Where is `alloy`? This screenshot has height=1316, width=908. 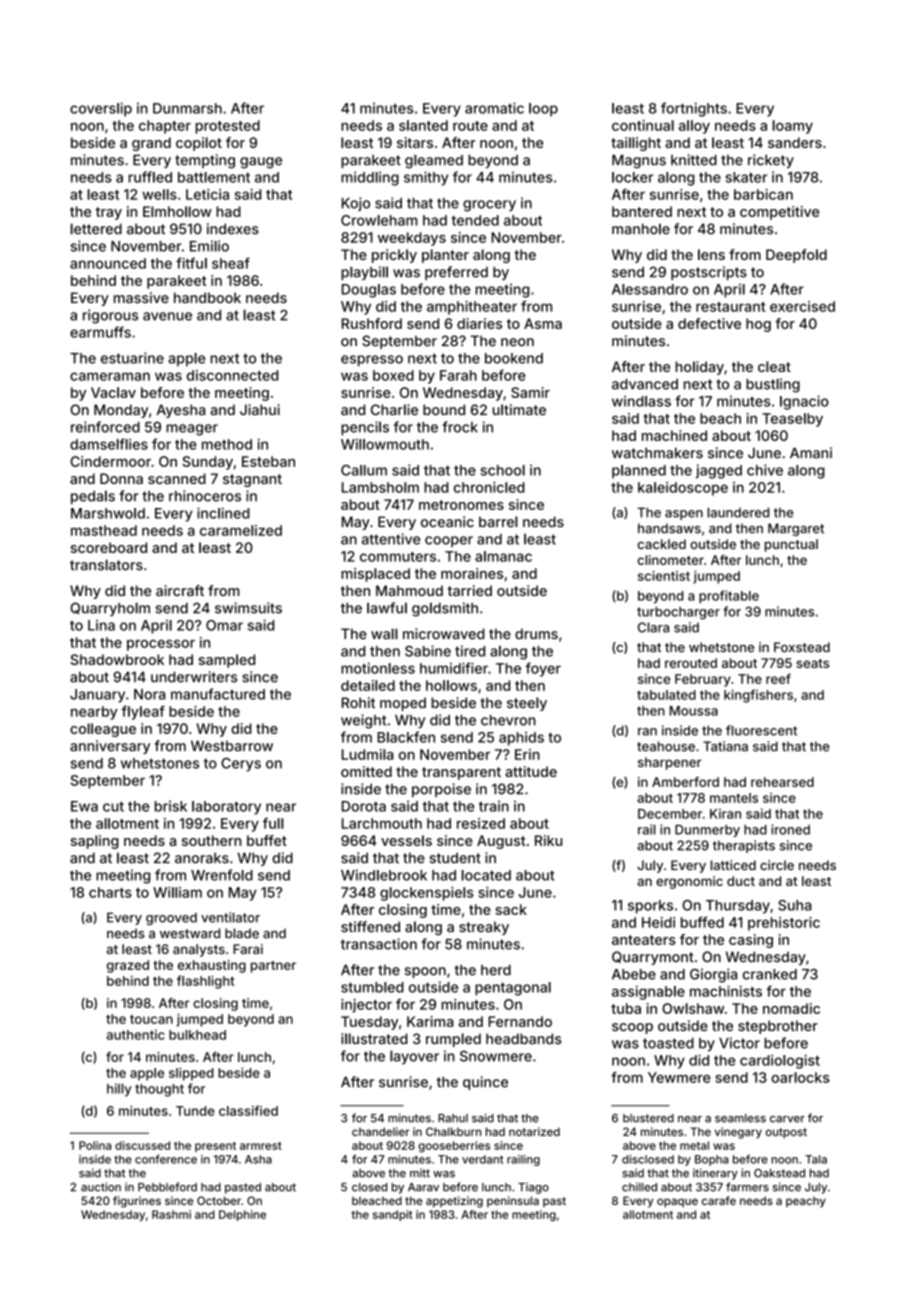 alloy is located at coordinates (694, 127).
